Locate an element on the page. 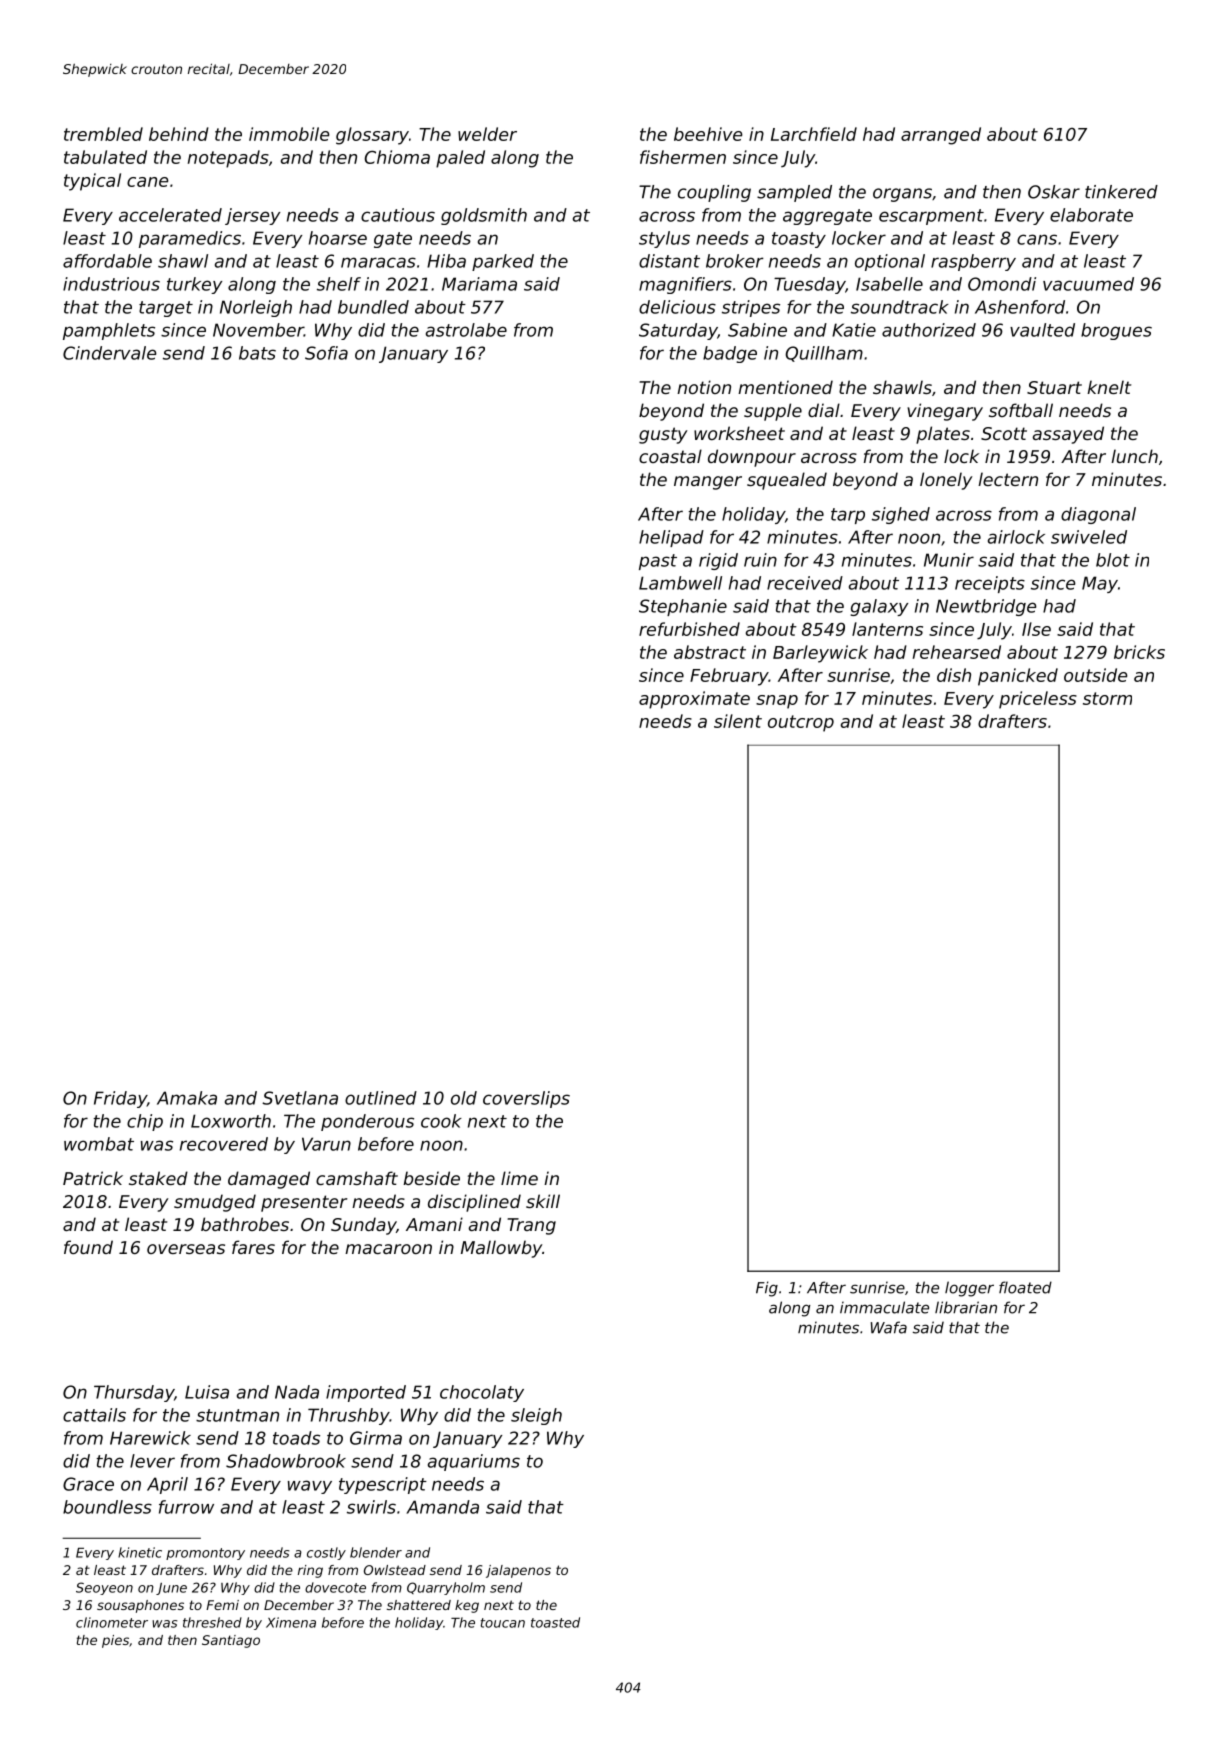 The height and width of the document is (1740, 1231). shelf is located at coordinates (339, 284).
